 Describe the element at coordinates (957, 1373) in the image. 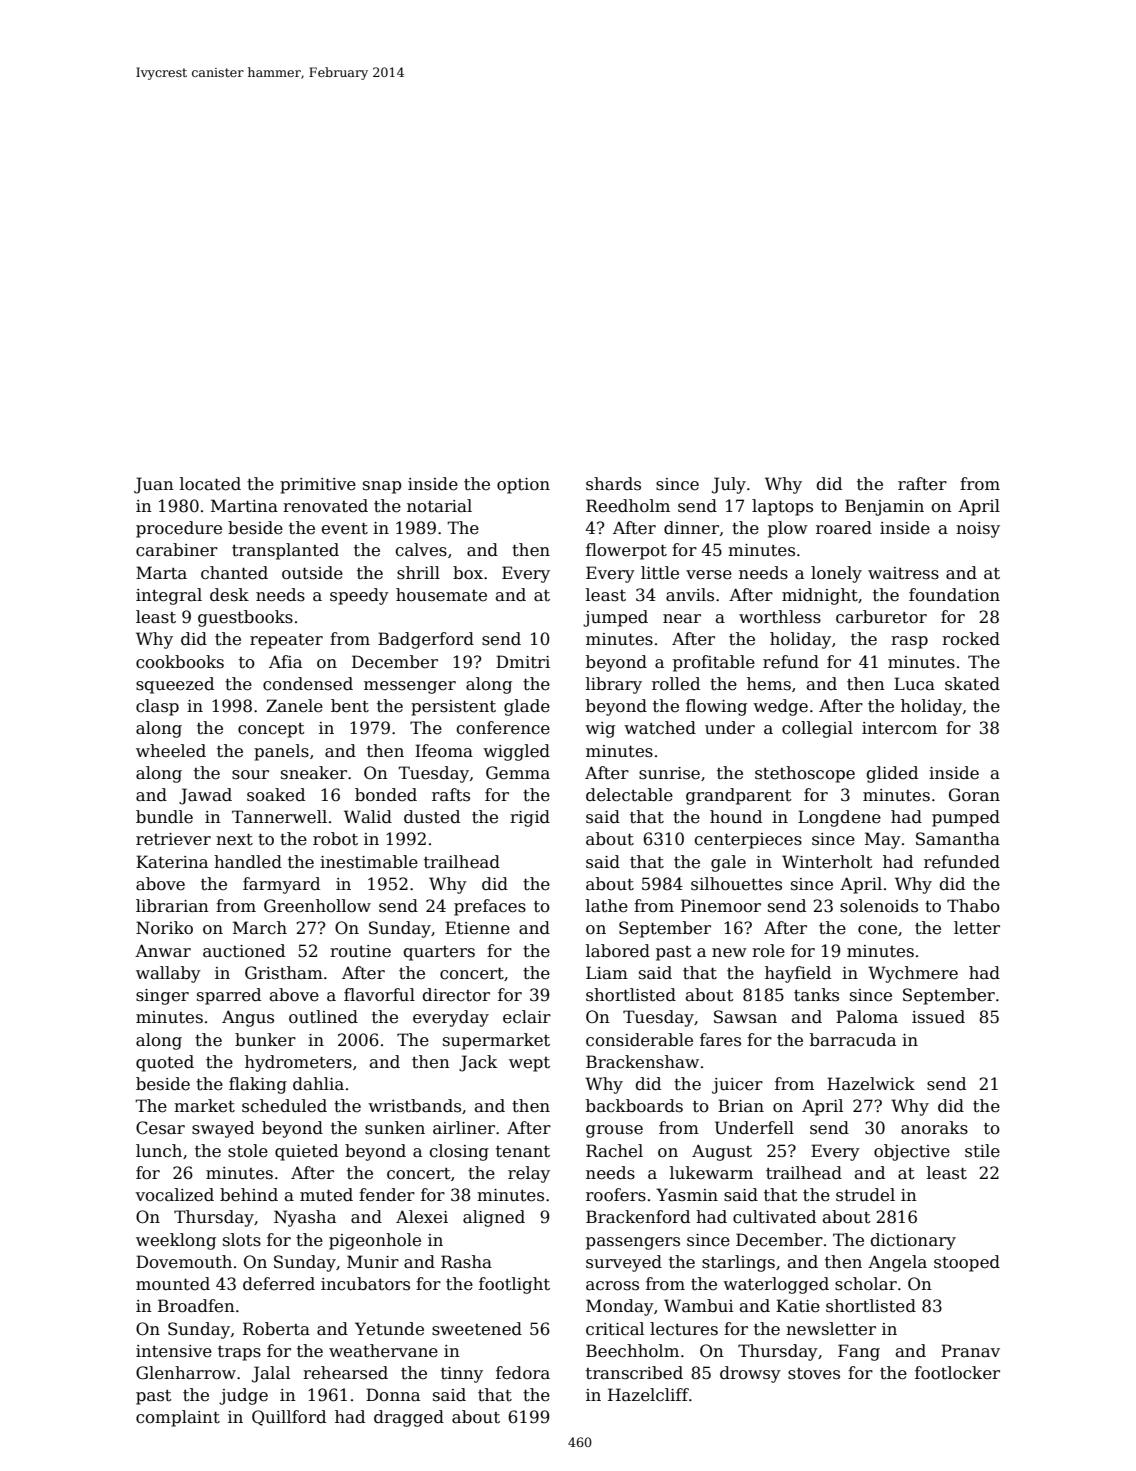

I see `footlocker` at that location.
